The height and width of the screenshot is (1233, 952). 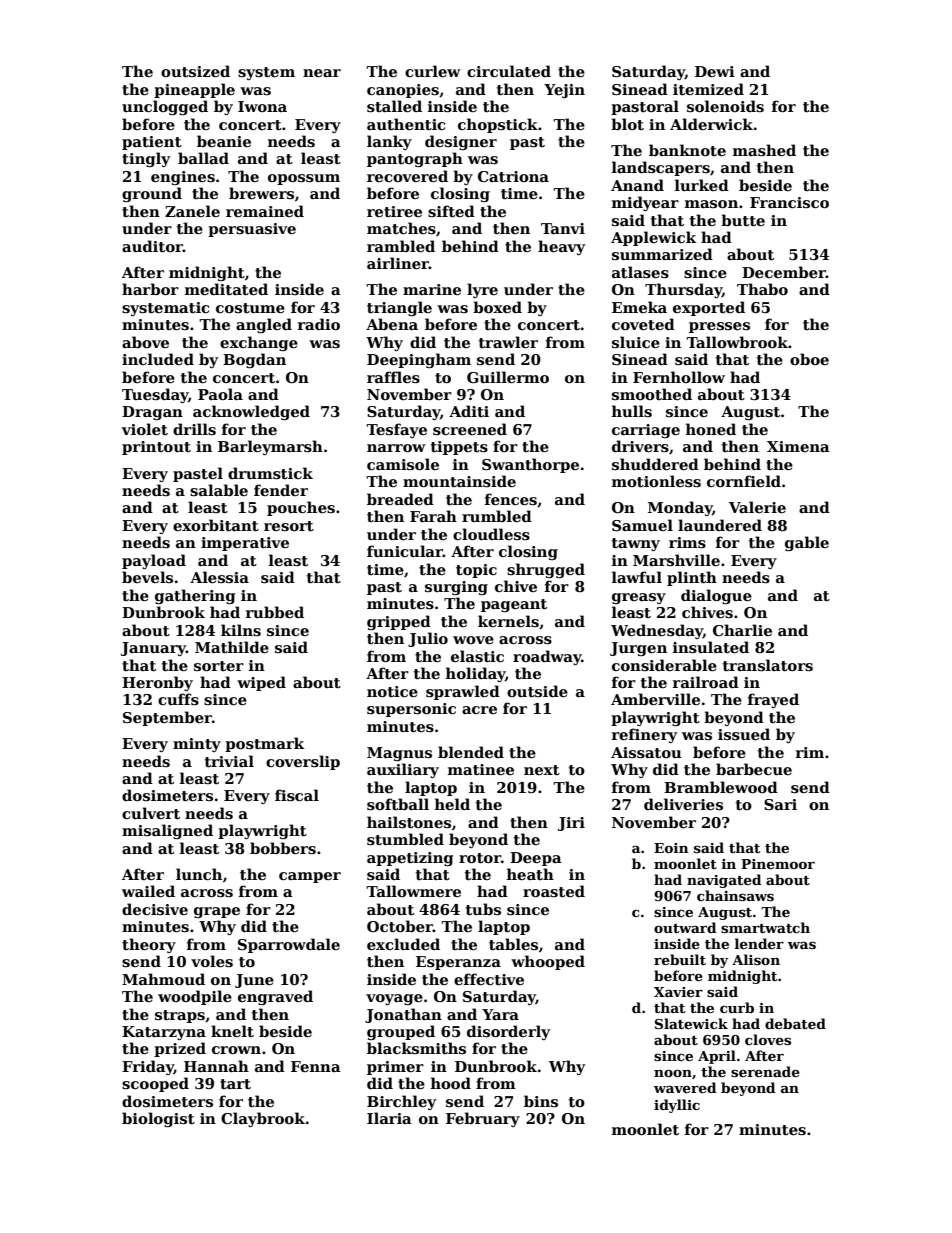 I want to click on circulated, so click(x=509, y=71).
